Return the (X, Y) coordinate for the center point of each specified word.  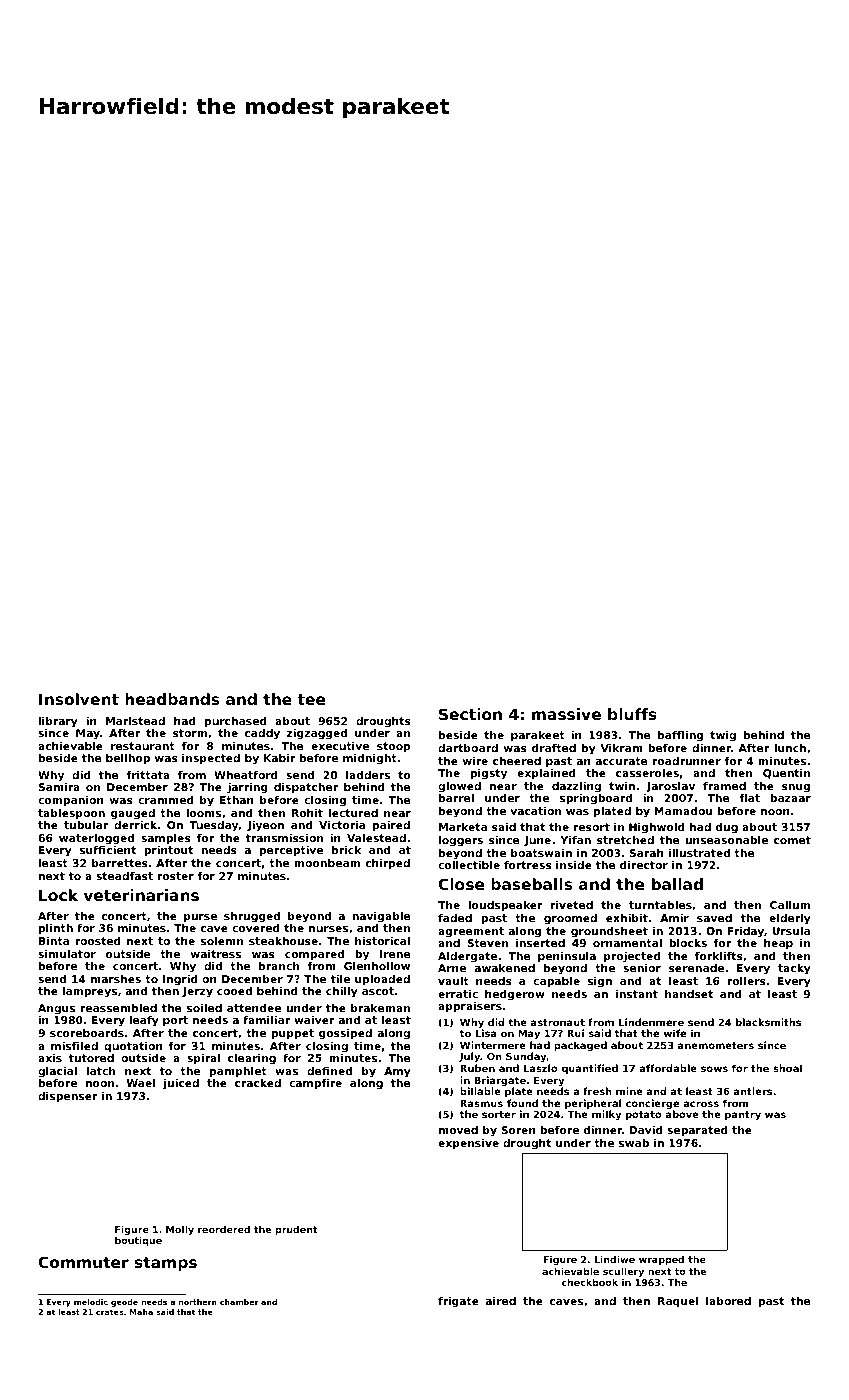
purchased (236, 722)
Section (470, 714)
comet (792, 840)
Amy (397, 1072)
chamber (239, 1302)
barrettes (120, 863)
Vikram (621, 748)
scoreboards (87, 1033)
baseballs (531, 884)
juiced (181, 1084)
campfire (315, 1084)
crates (110, 1312)
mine (629, 1091)
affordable (668, 1068)
